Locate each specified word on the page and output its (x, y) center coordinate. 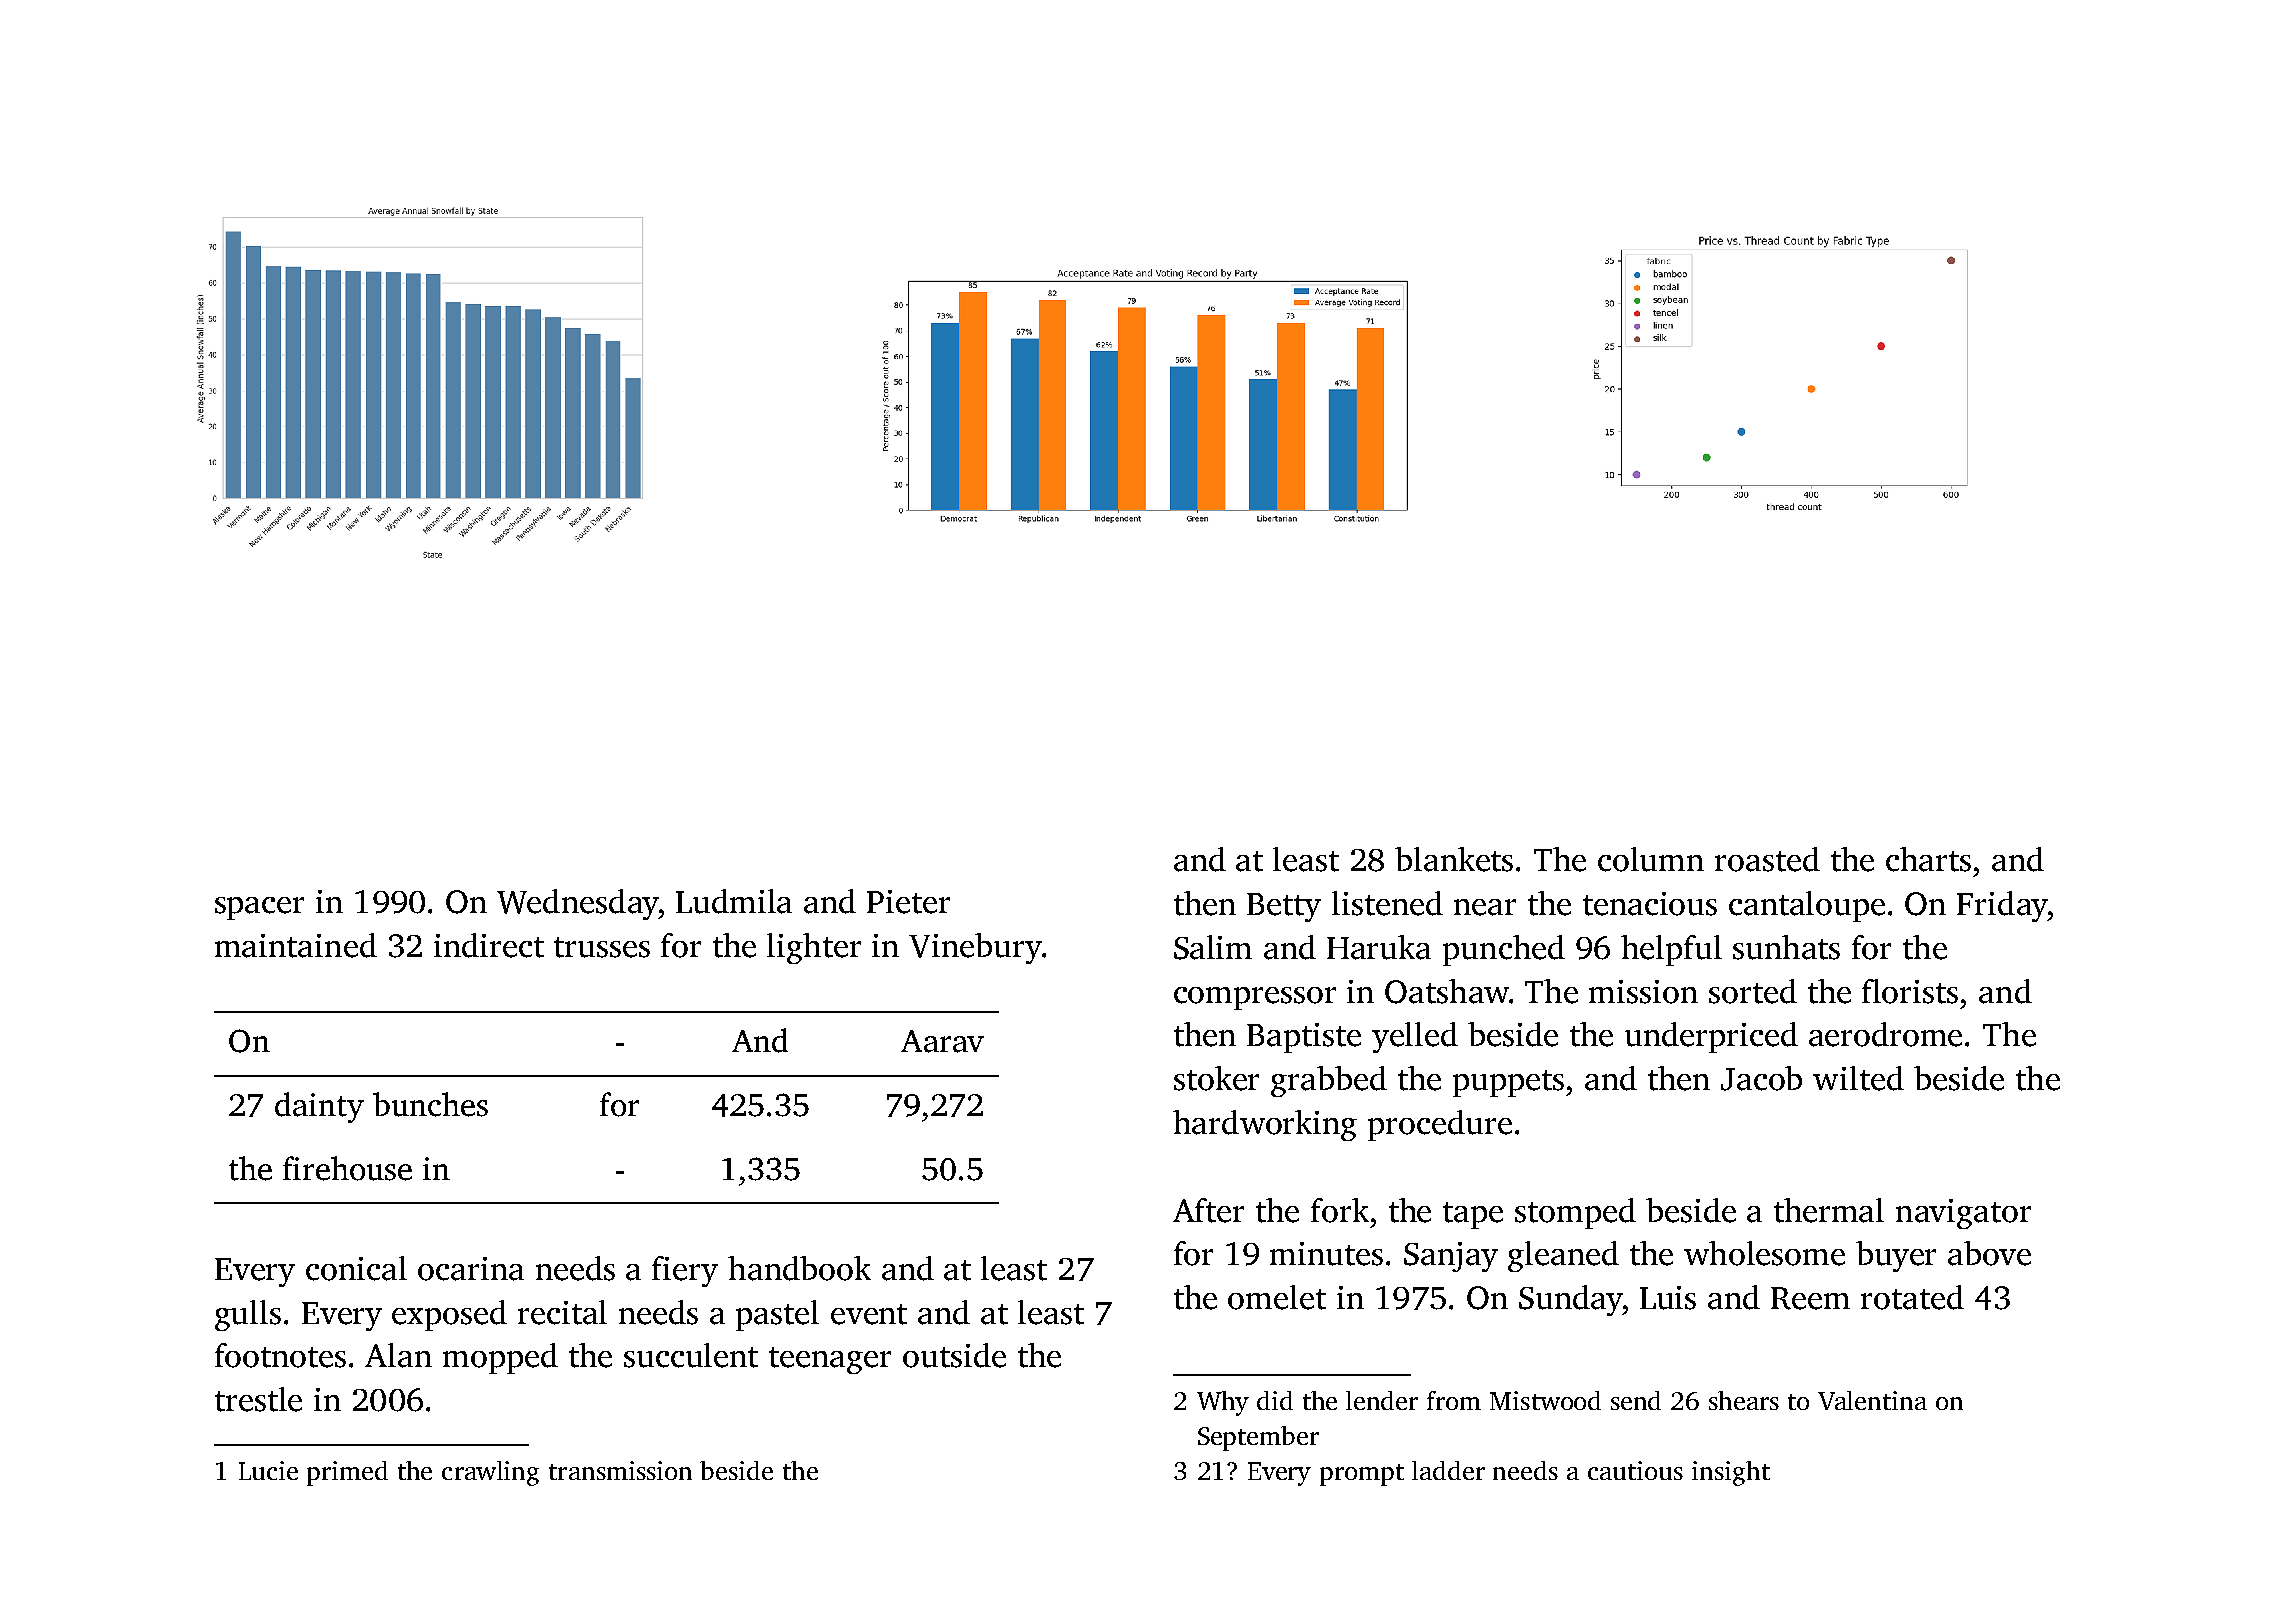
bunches (430, 1104)
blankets (1454, 859)
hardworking (1265, 1125)
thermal (1829, 1210)
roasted (1767, 859)
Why (1223, 1403)
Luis (1668, 1298)
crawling (490, 1473)
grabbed (1329, 1081)
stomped (1575, 1213)
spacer (259, 908)
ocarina (471, 1269)
